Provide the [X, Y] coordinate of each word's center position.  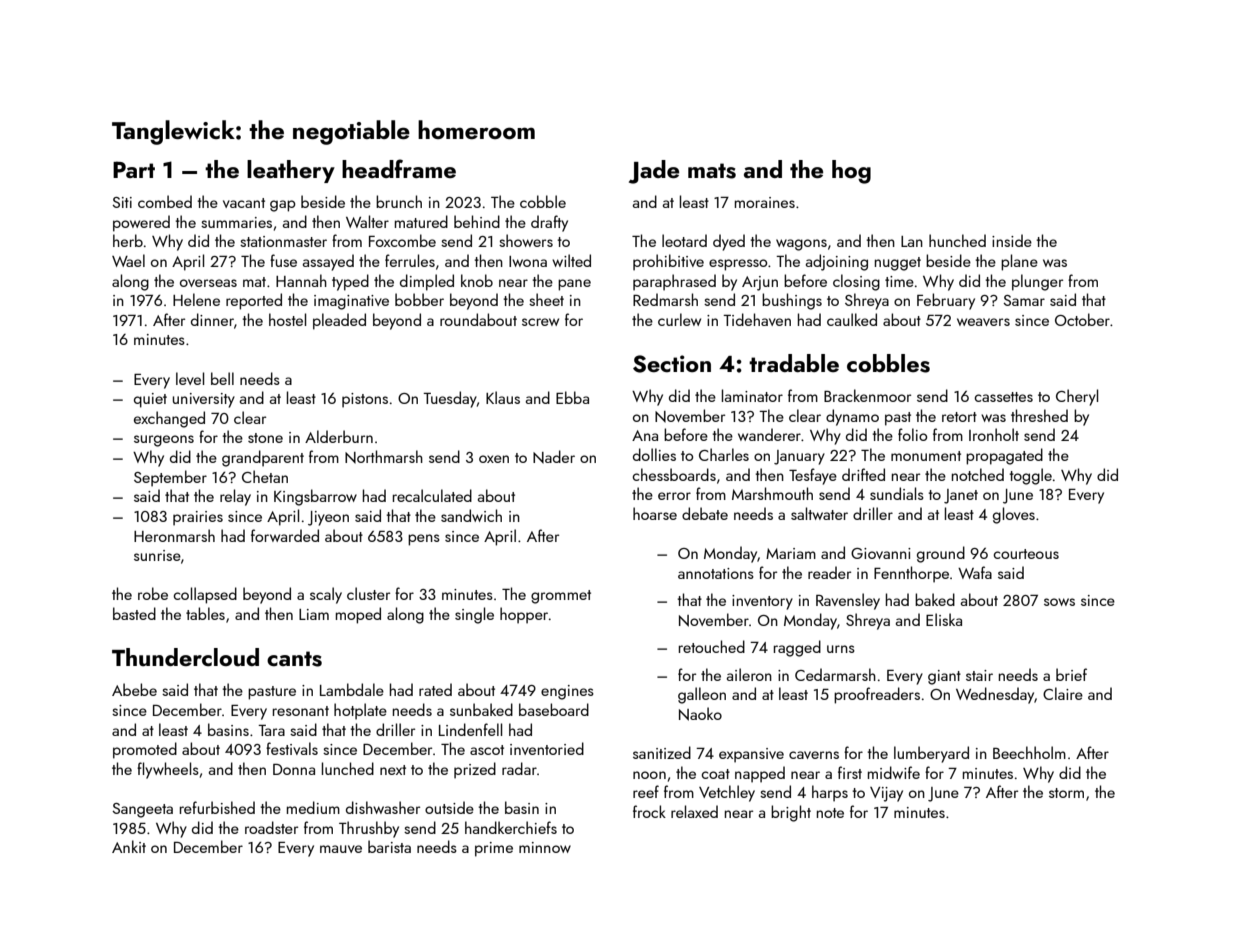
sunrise [157, 555]
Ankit [129, 846]
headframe [399, 168]
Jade [654, 172]
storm [1066, 793]
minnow [545, 847]
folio [912, 434]
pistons [365, 400]
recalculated [432, 495]
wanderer [769, 434]
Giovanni [881, 553]
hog [851, 172]
